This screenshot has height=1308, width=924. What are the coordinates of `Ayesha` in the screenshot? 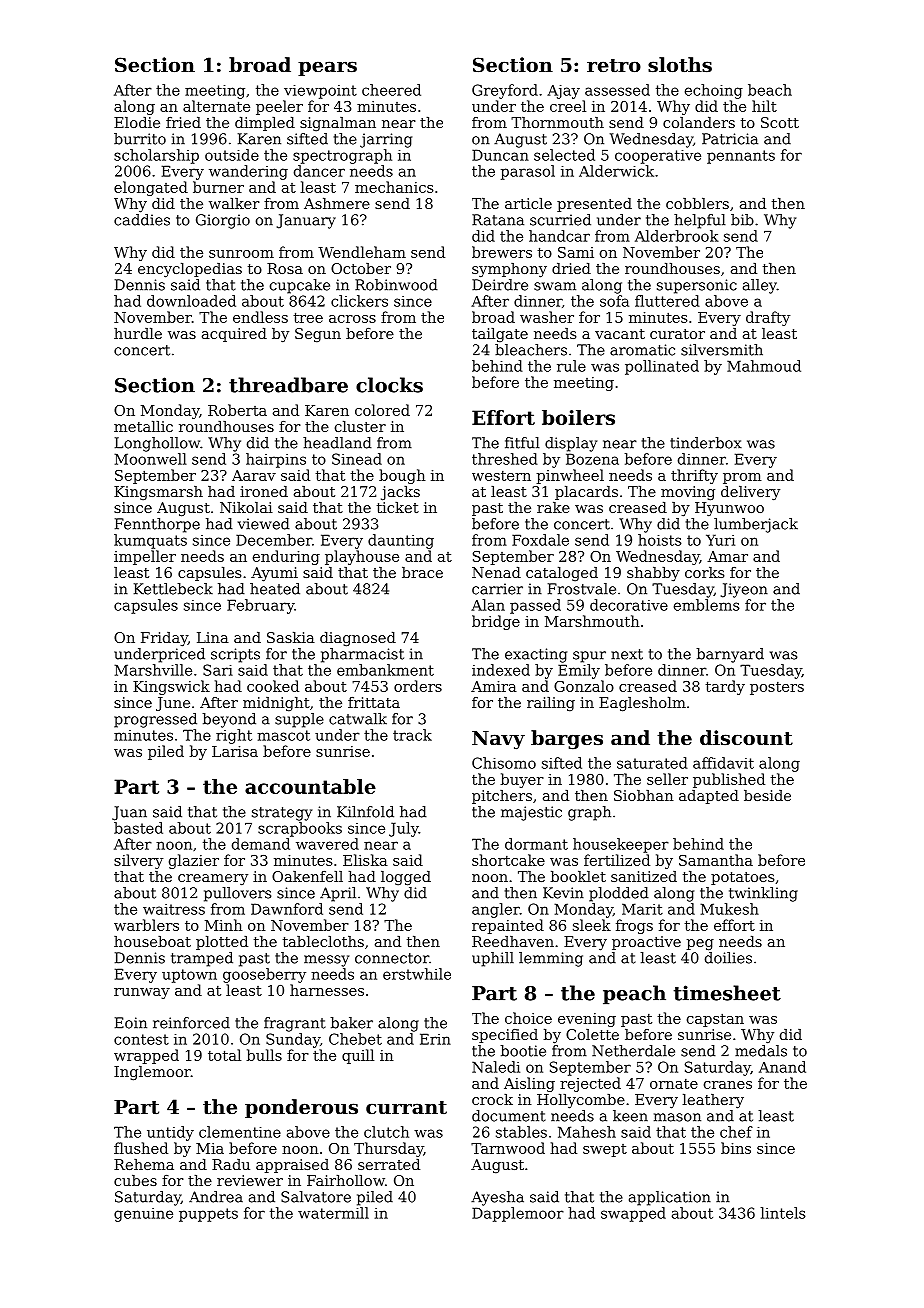 It's located at (497, 1198).
